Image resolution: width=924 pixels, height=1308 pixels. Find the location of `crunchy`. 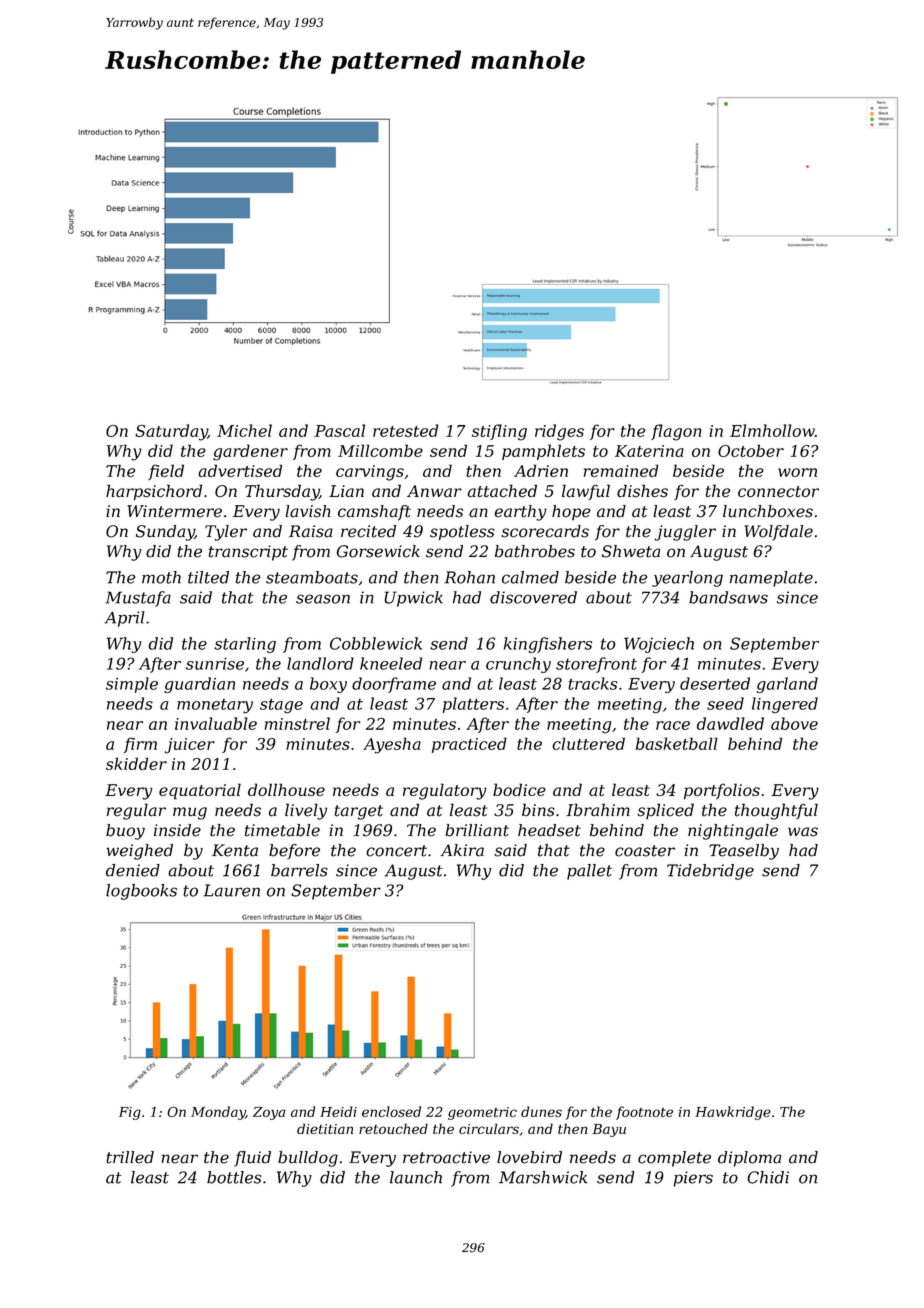

crunchy is located at coordinates (518, 665).
